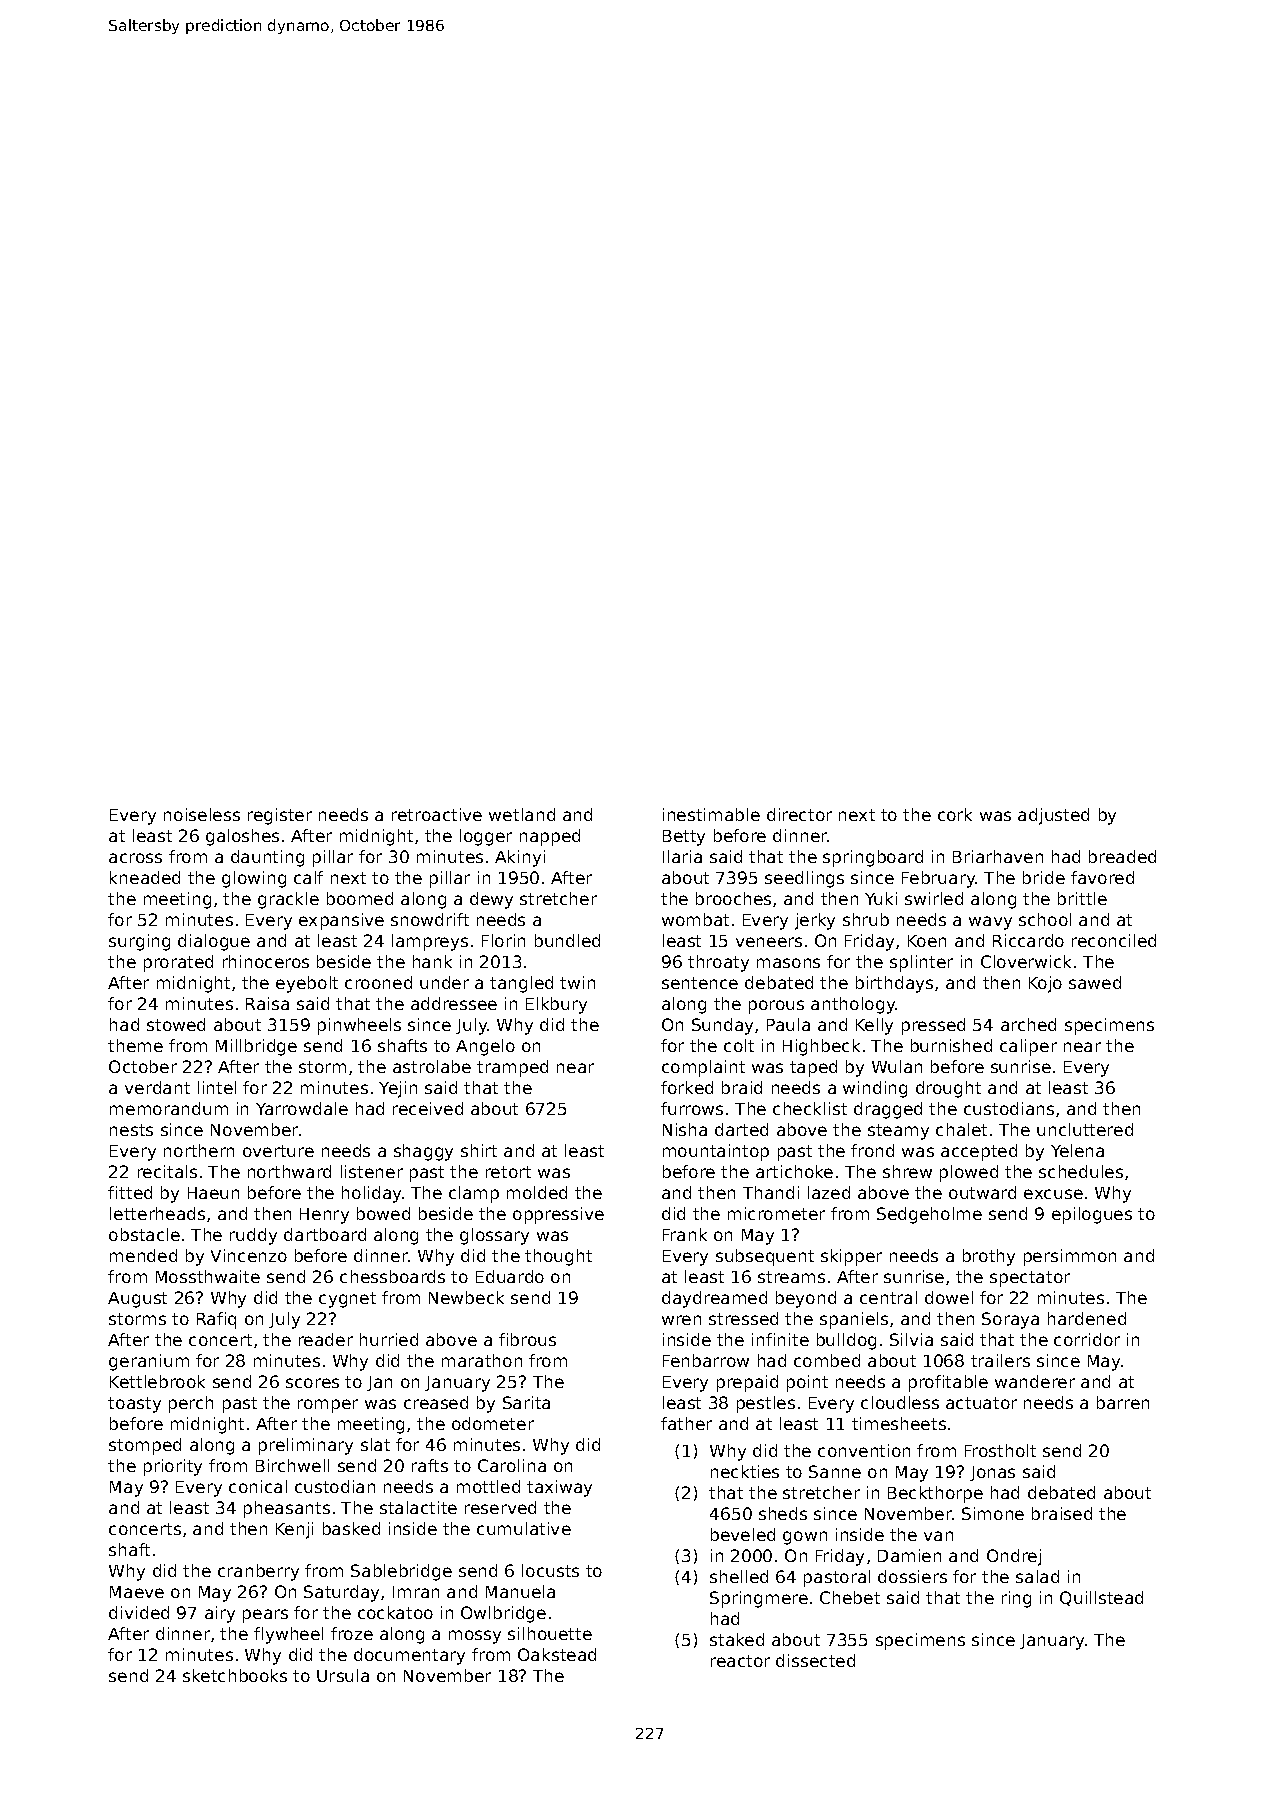  Describe the element at coordinates (955, 814) in the screenshot. I see `cork` at that location.
